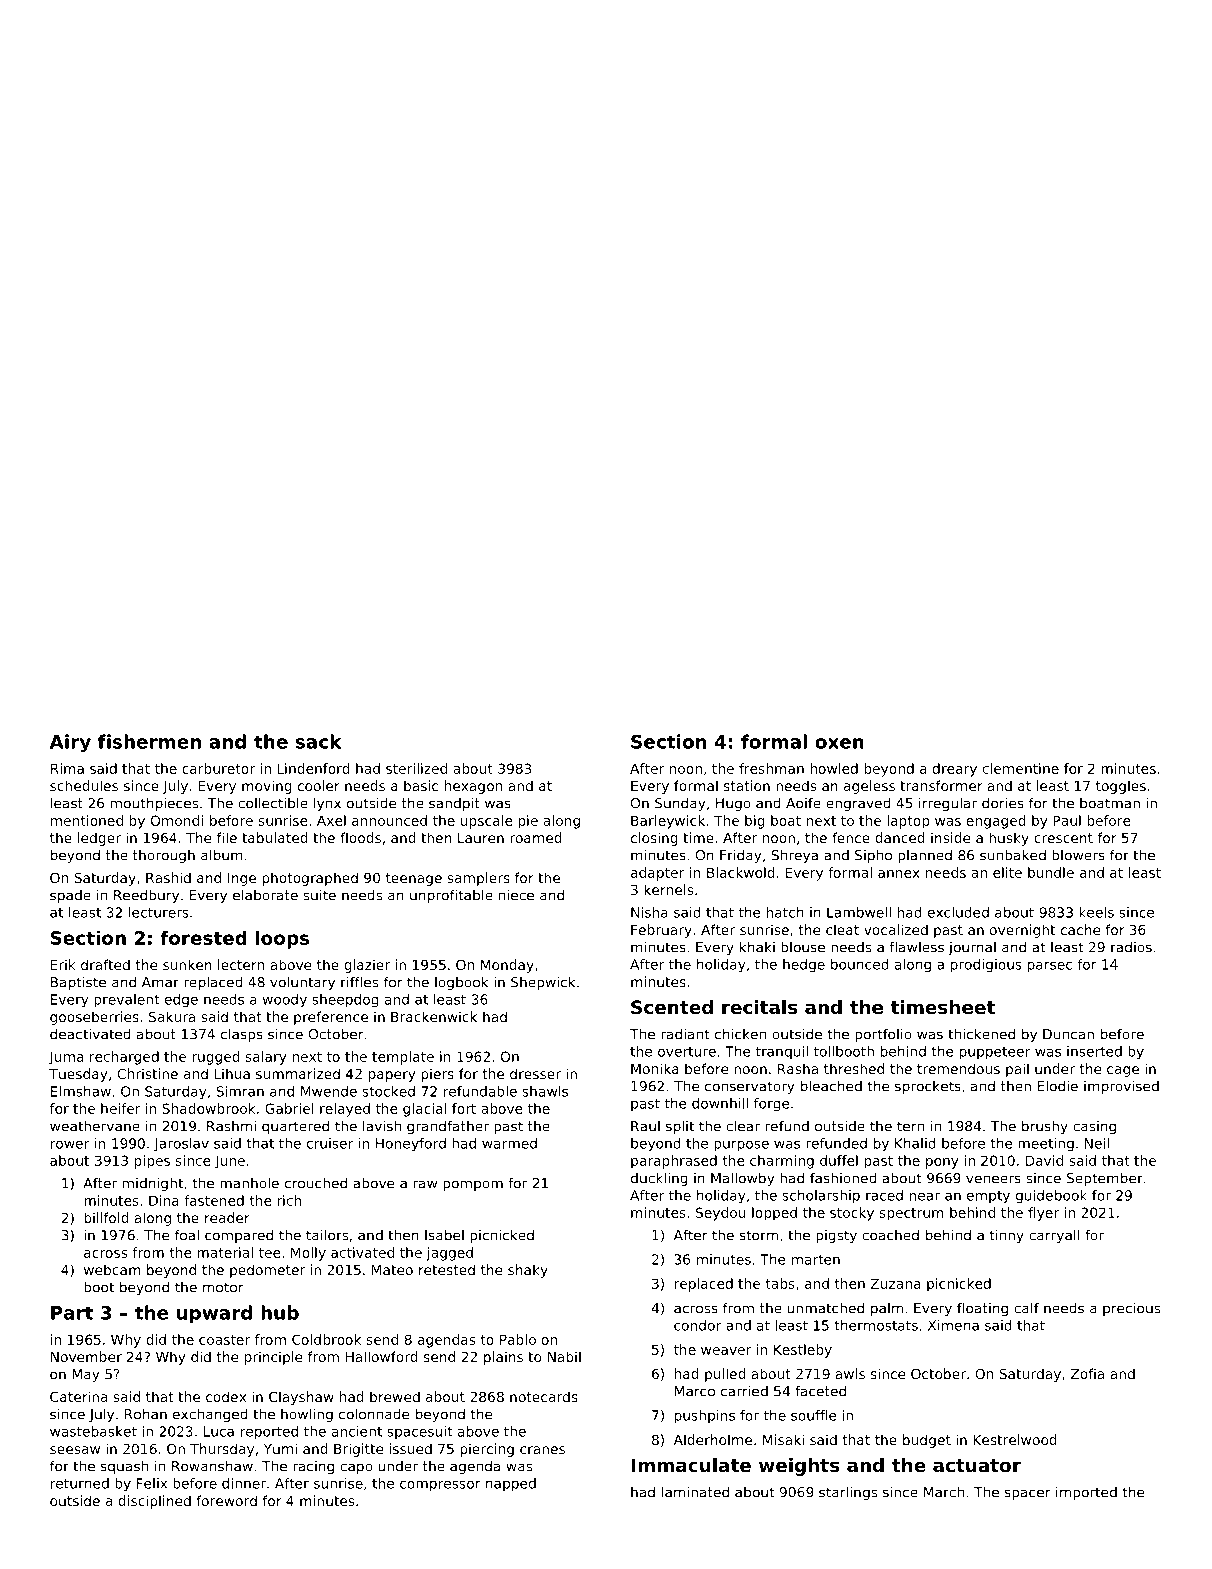 Image resolution: width=1212 pixels, height=1569 pixels. What do you see at coordinates (209, 1108) in the image?
I see `Shadowbrook` at bounding box center [209, 1108].
